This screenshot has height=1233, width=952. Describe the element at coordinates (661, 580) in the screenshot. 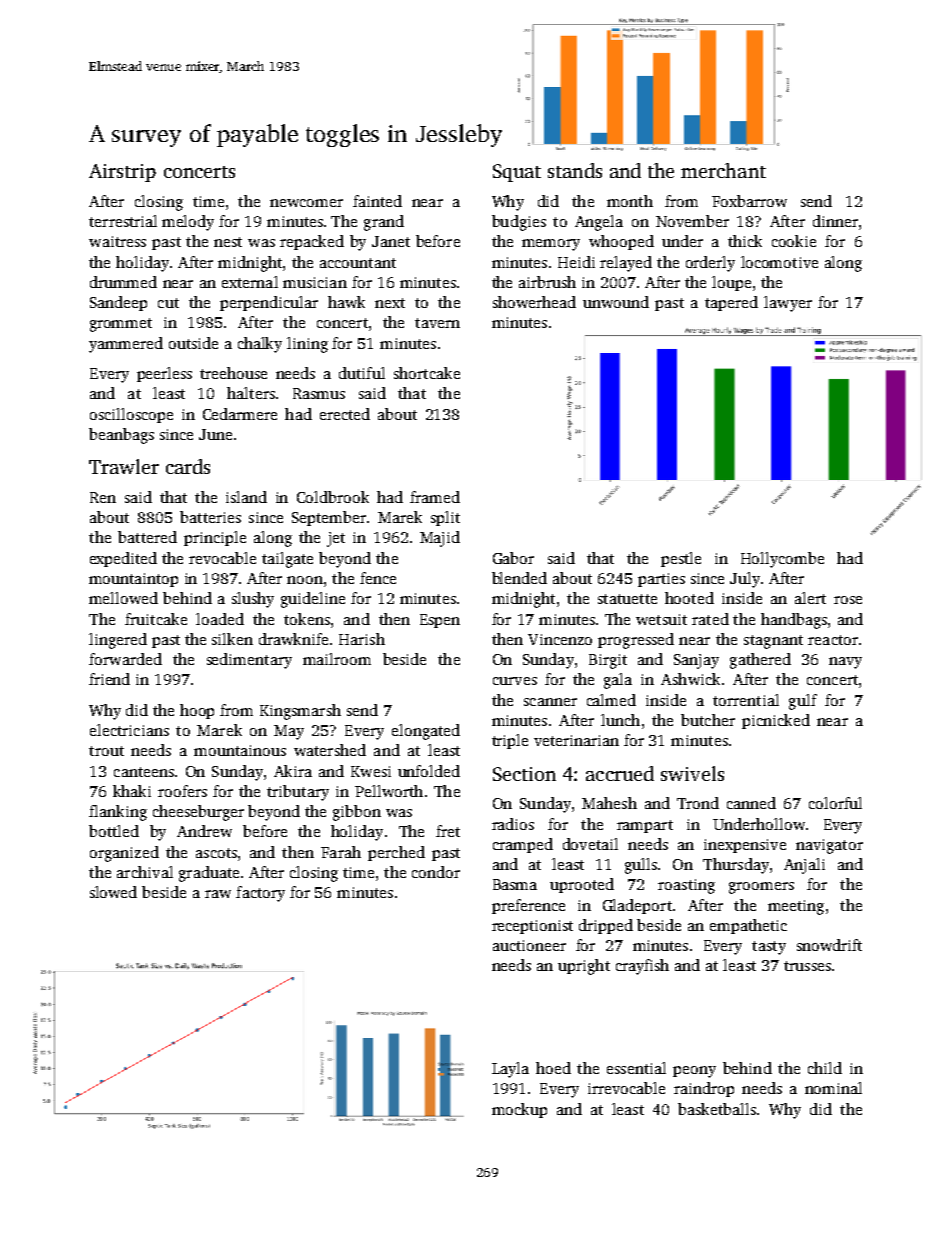

I see `parties` at that location.
